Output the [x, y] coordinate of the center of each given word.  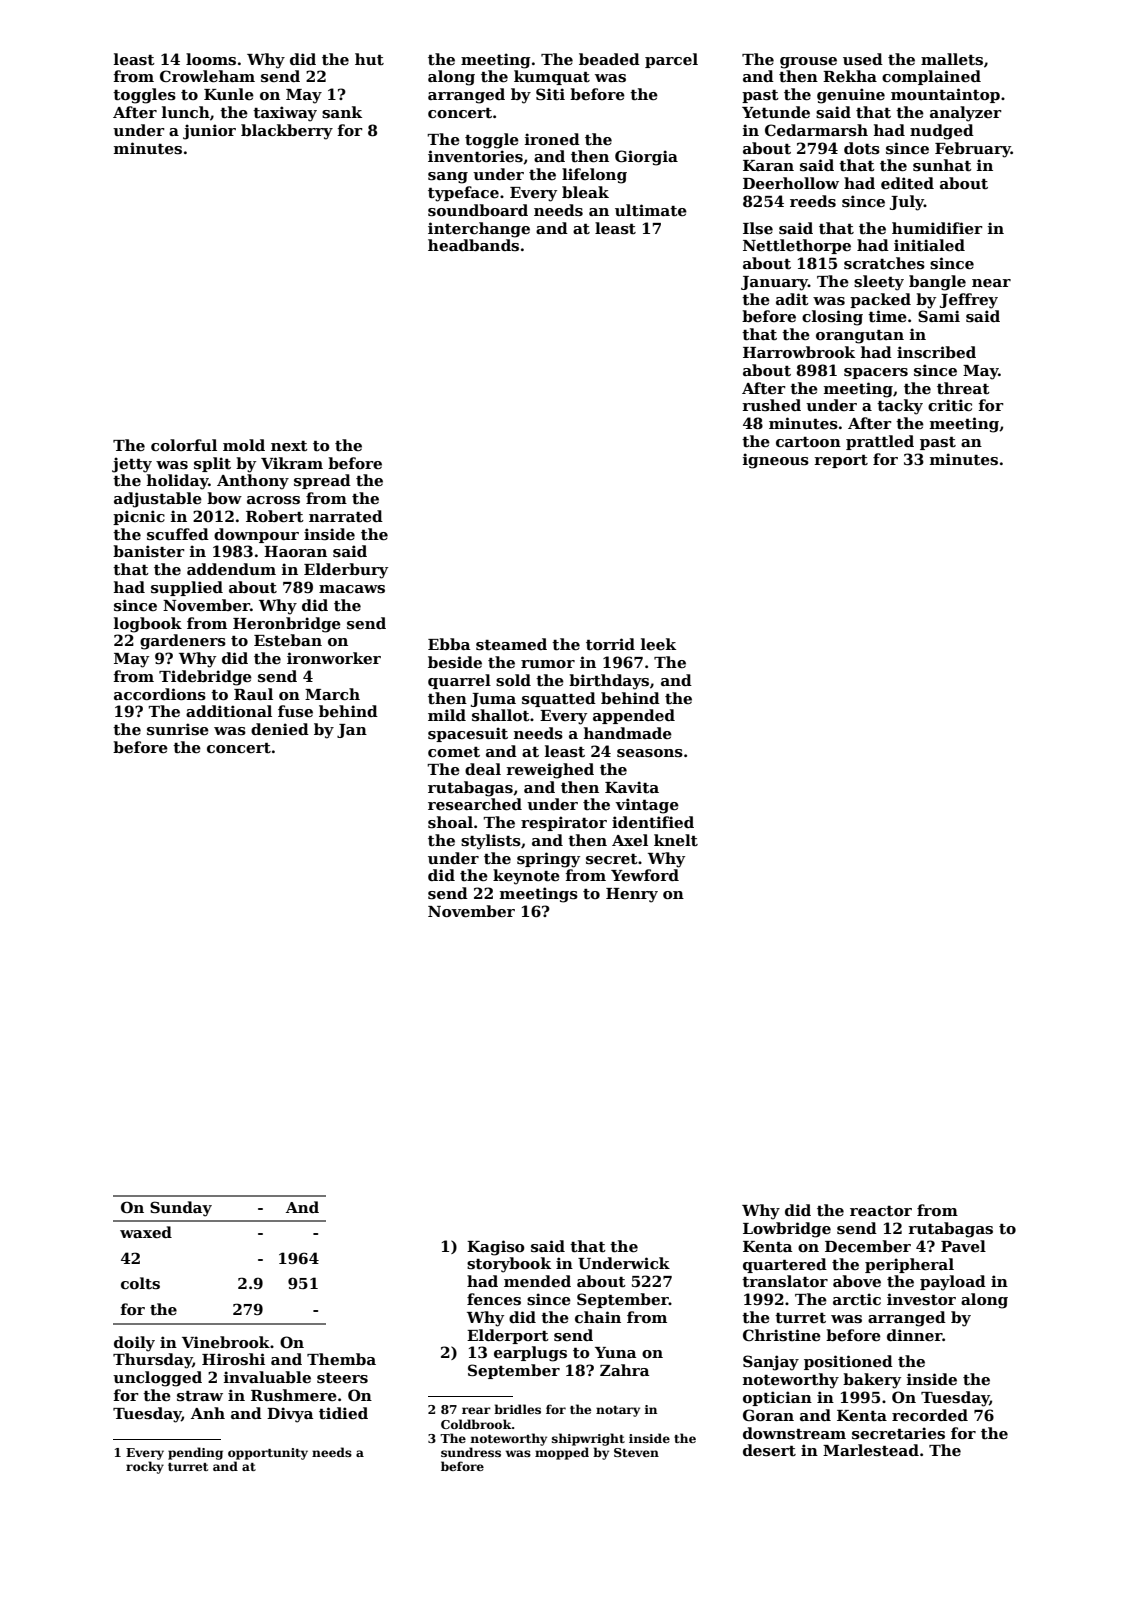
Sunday [181, 1209]
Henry [632, 895]
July [907, 203]
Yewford [645, 875]
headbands [473, 245]
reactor [881, 1211]
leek [658, 644]
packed [880, 300]
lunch [186, 112]
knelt [676, 840]
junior [209, 132]
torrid [610, 644]
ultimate [651, 210]
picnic [139, 517]
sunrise [178, 729]
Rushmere [294, 1395]
